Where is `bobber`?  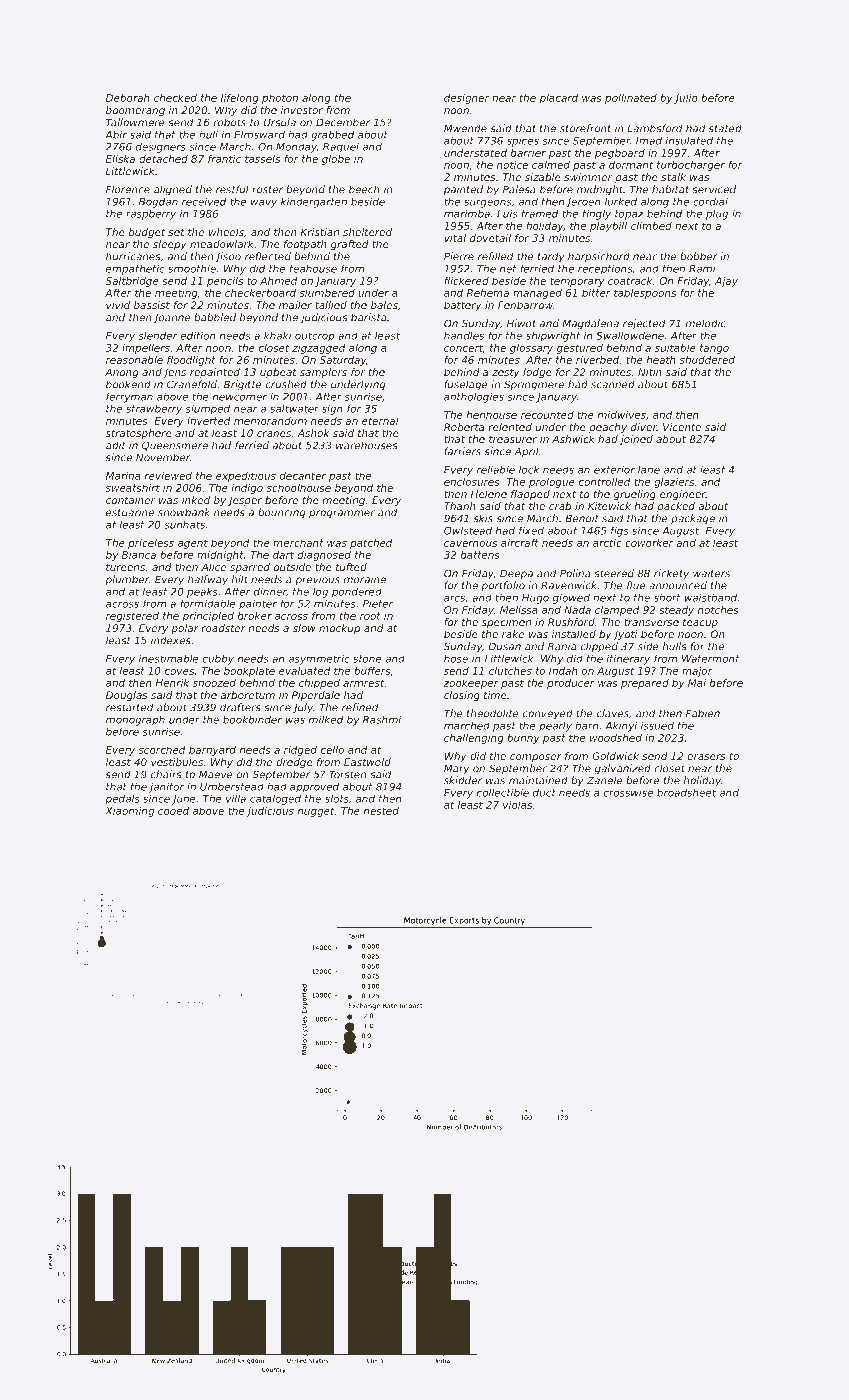 bobber is located at coordinates (699, 256).
